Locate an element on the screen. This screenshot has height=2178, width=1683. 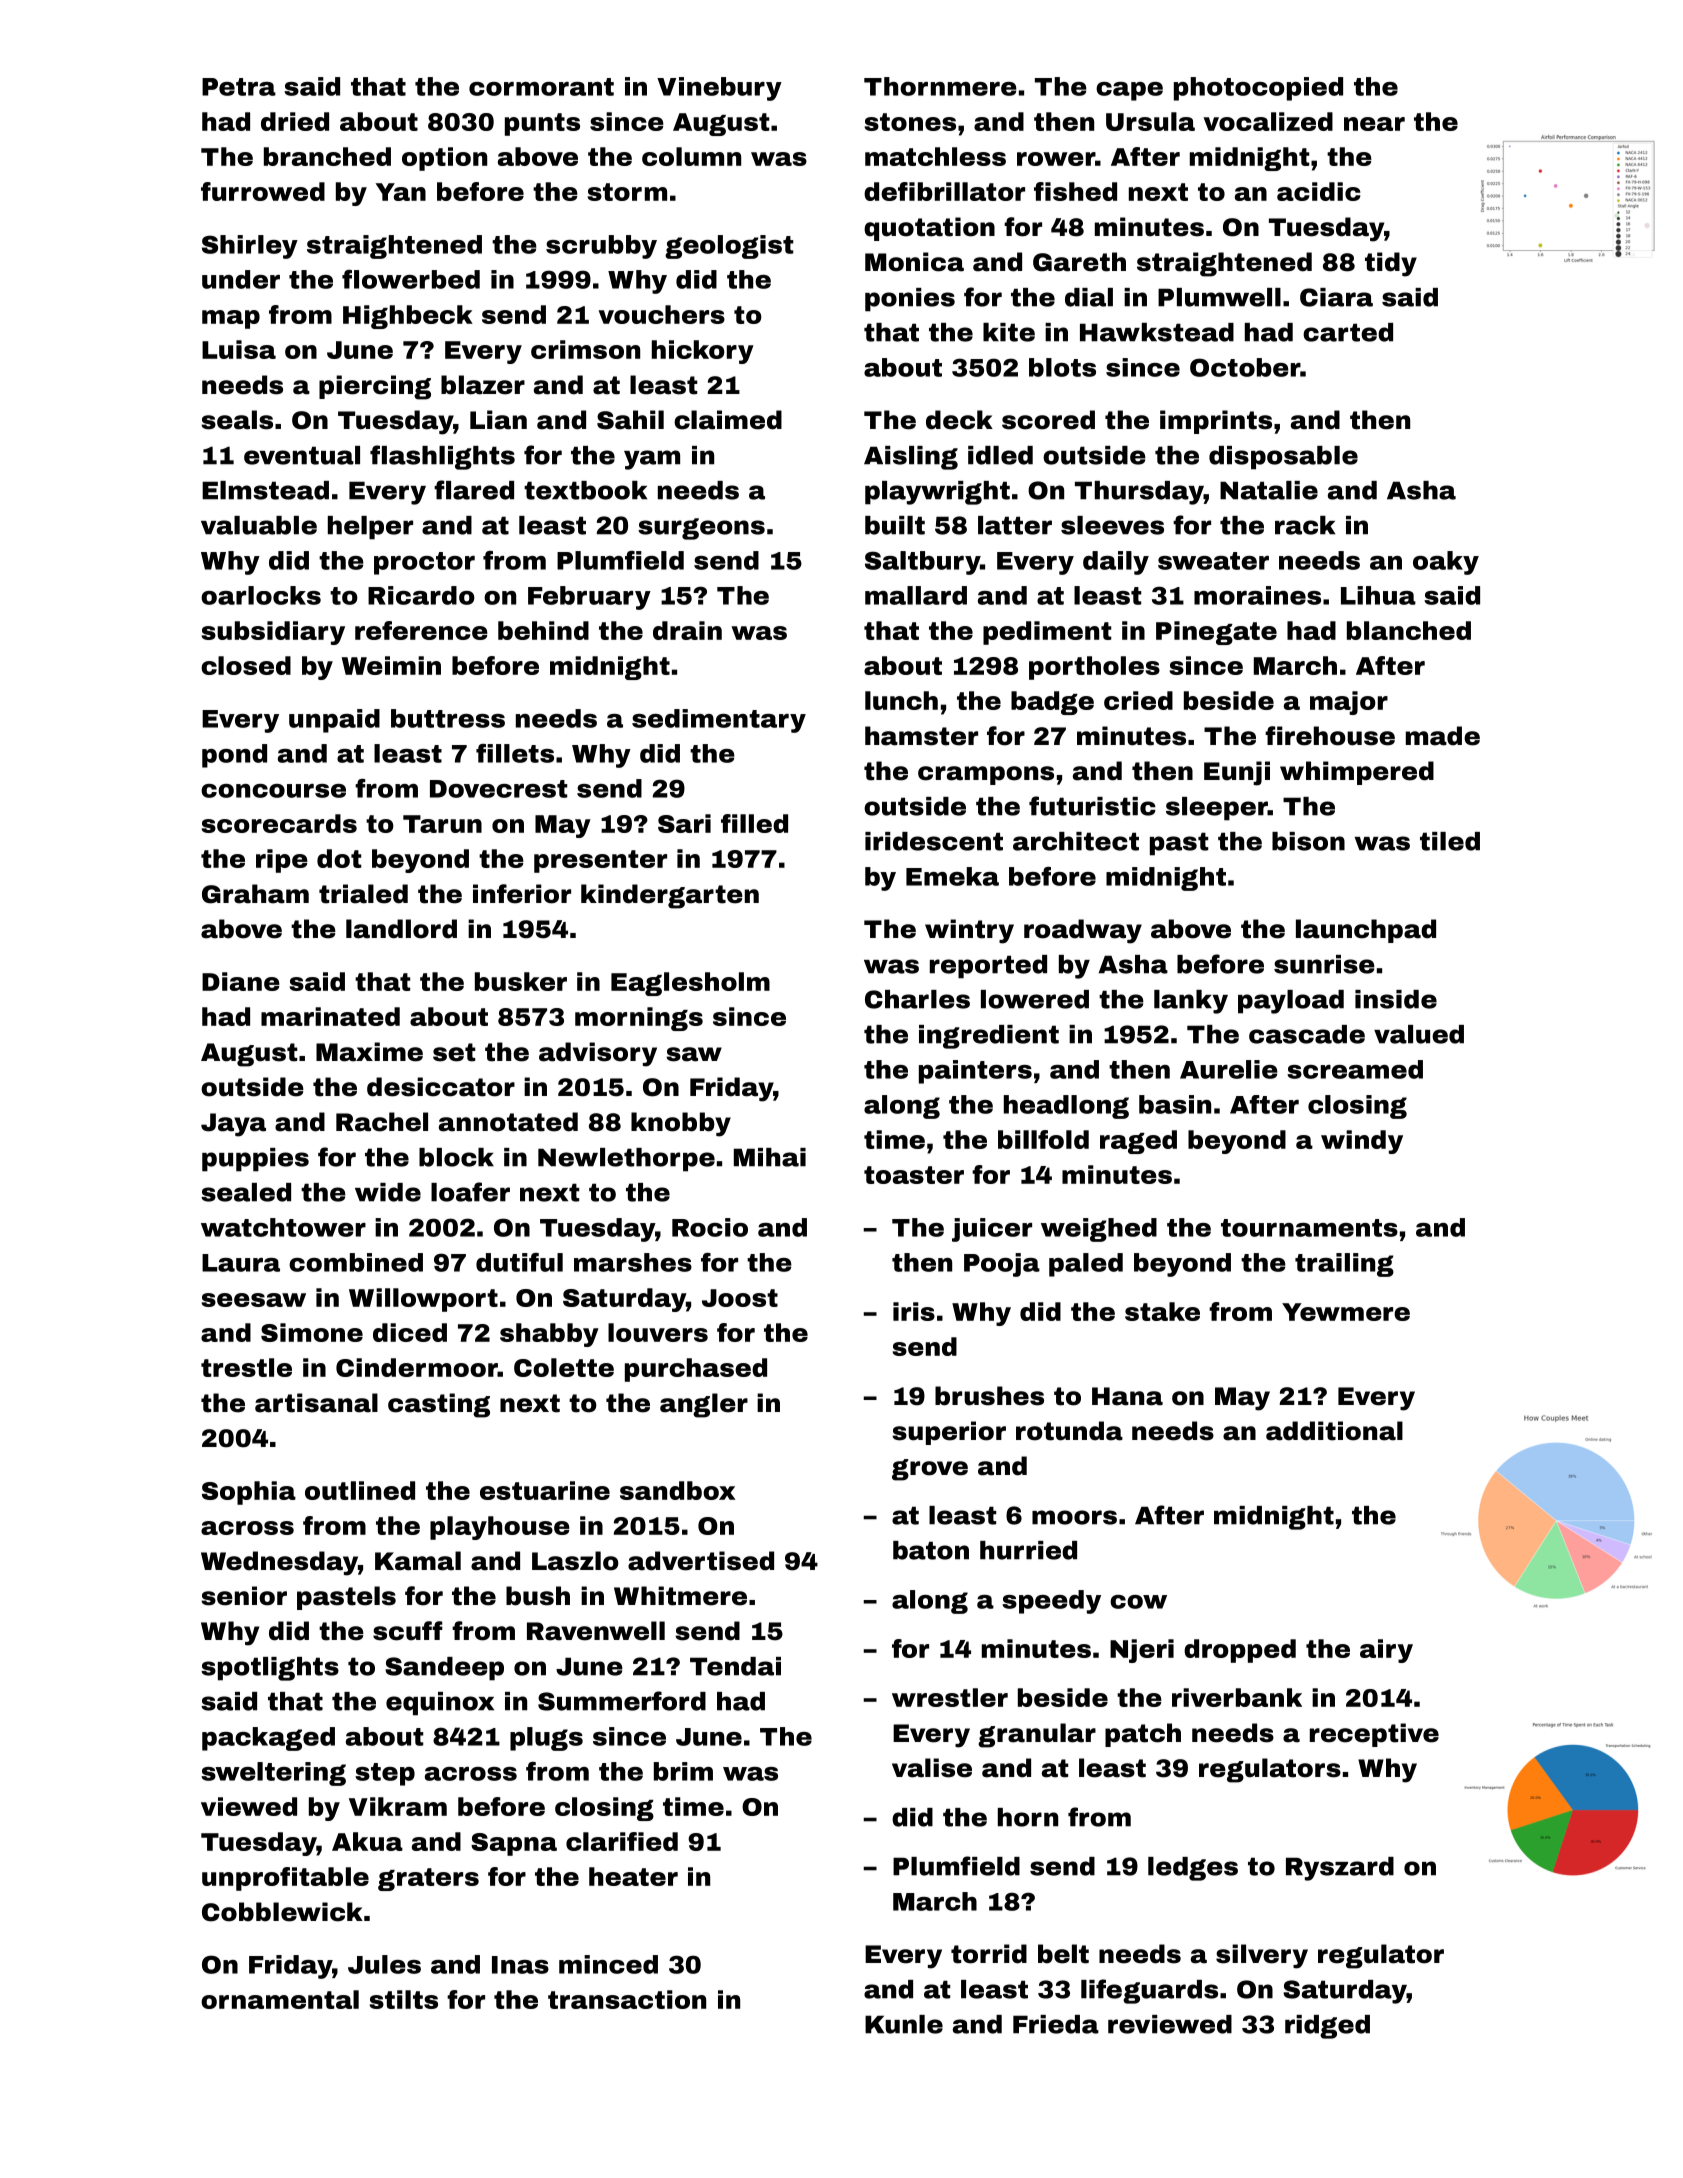
cow is located at coordinates (1138, 1602).
